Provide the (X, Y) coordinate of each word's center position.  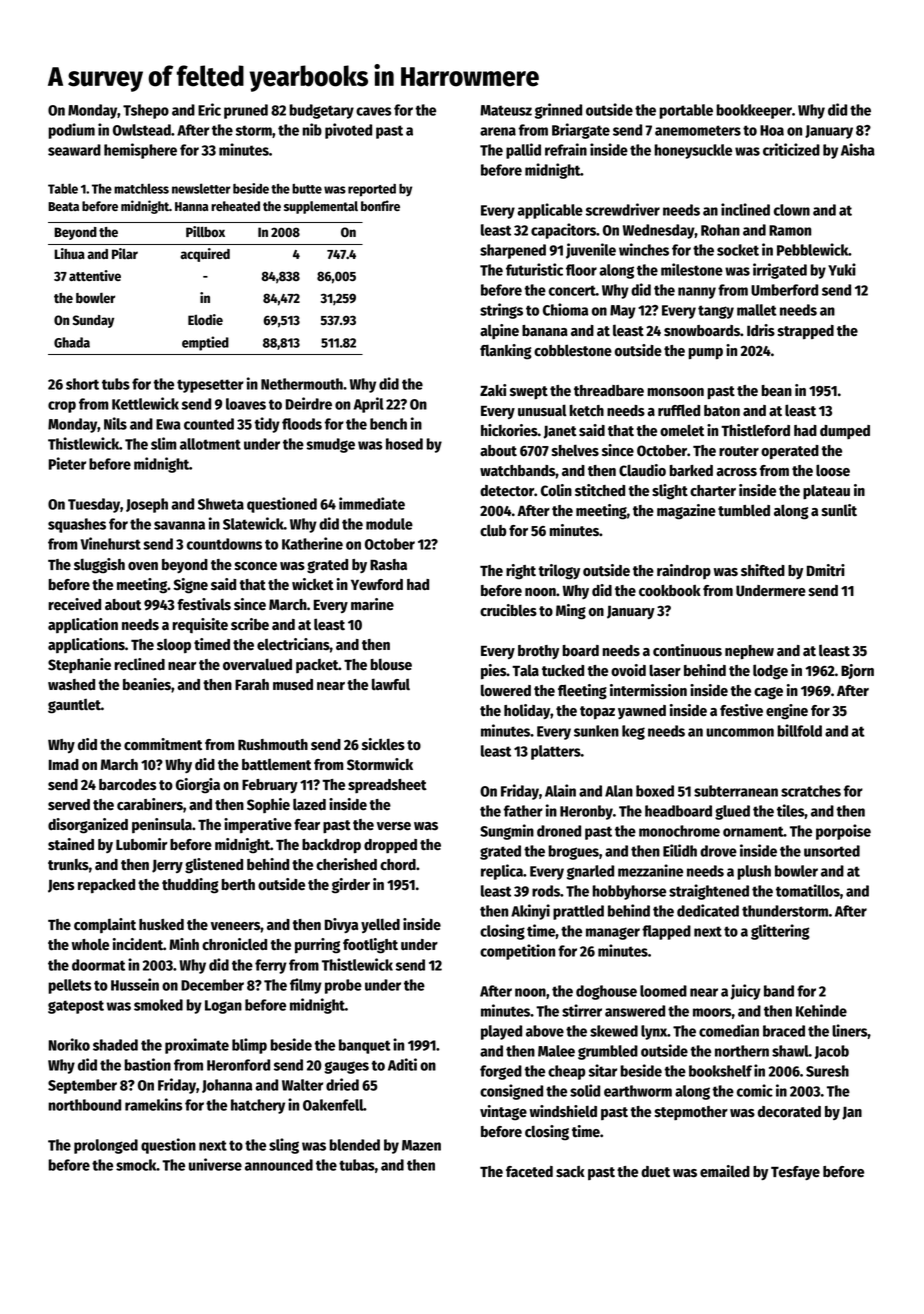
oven (143, 566)
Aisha (858, 149)
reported (372, 190)
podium (71, 131)
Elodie (205, 319)
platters (556, 752)
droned (559, 831)
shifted (763, 570)
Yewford (377, 585)
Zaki (493, 390)
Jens (61, 886)
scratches (811, 791)
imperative (258, 825)
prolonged (106, 1146)
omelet (682, 430)
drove (718, 851)
